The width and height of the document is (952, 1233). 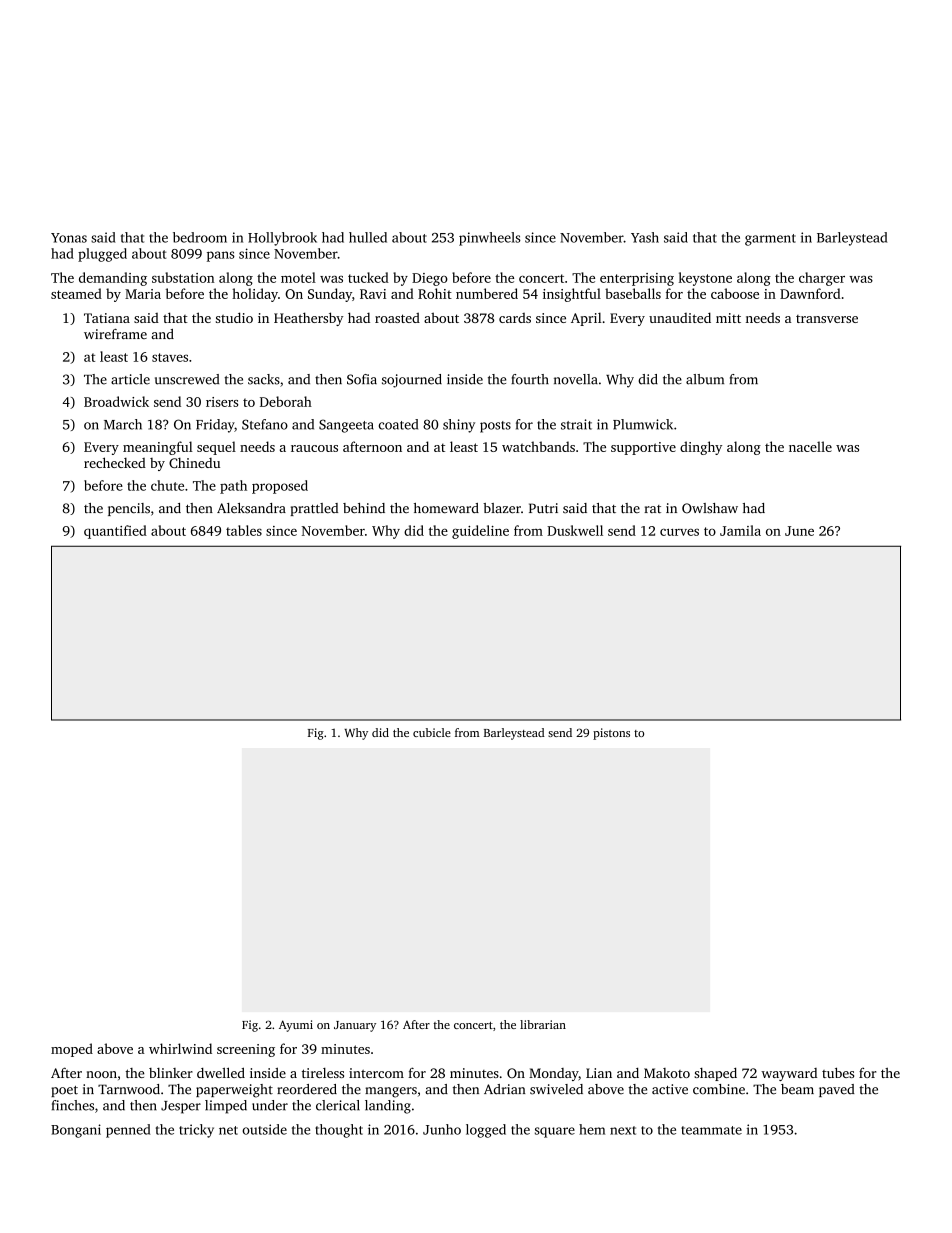 What do you see at coordinates (799, 531) in the document?
I see `June` at bounding box center [799, 531].
